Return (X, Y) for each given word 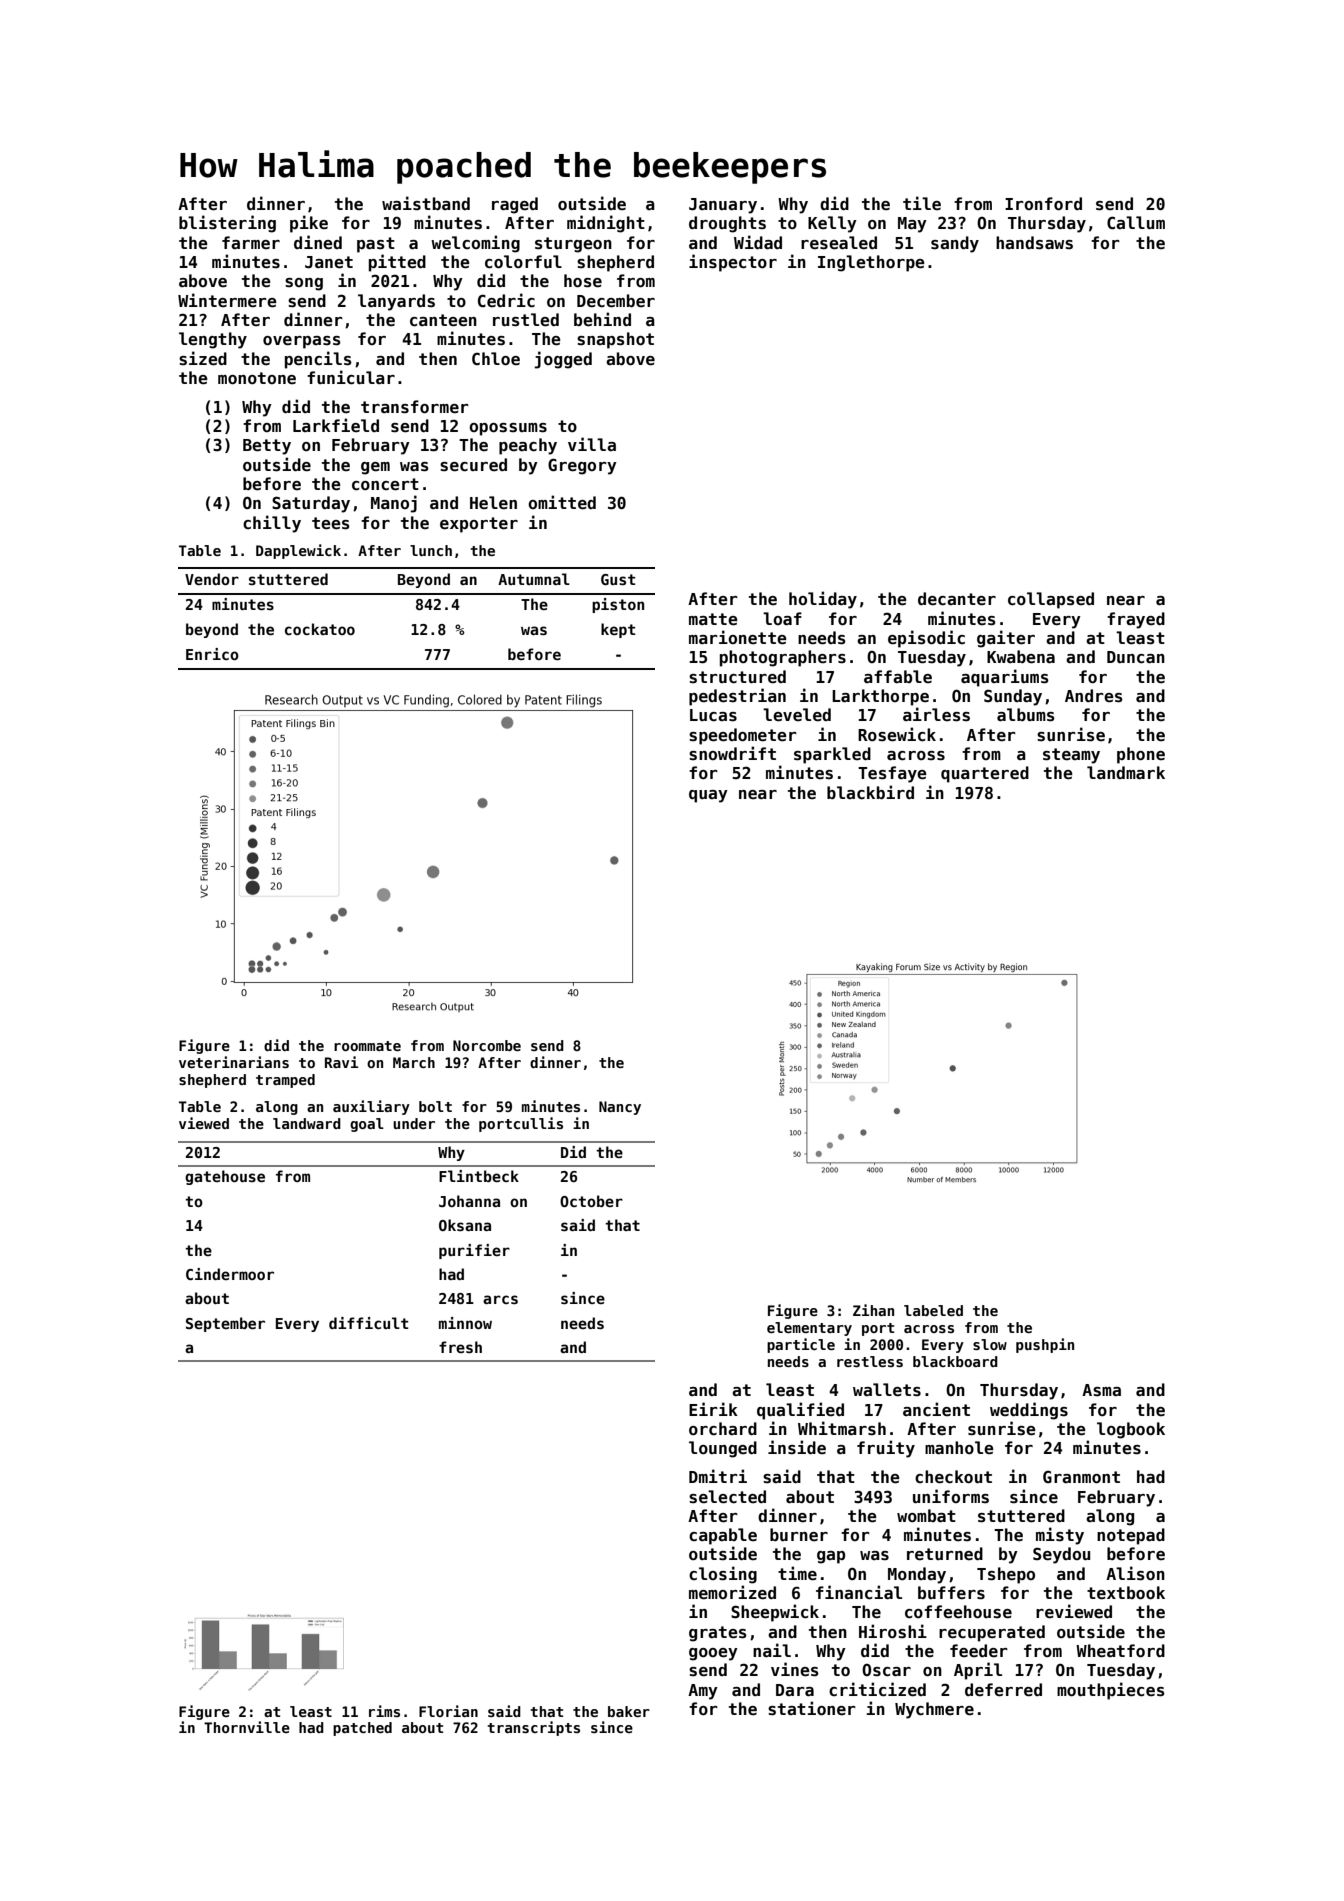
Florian (448, 1711)
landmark (1126, 772)
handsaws (1034, 243)
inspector (733, 263)
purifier (474, 1251)
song (304, 284)
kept (618, 630)
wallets (887, 1390)
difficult (368, 1323)
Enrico (212, 654)
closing (723, 1575)
